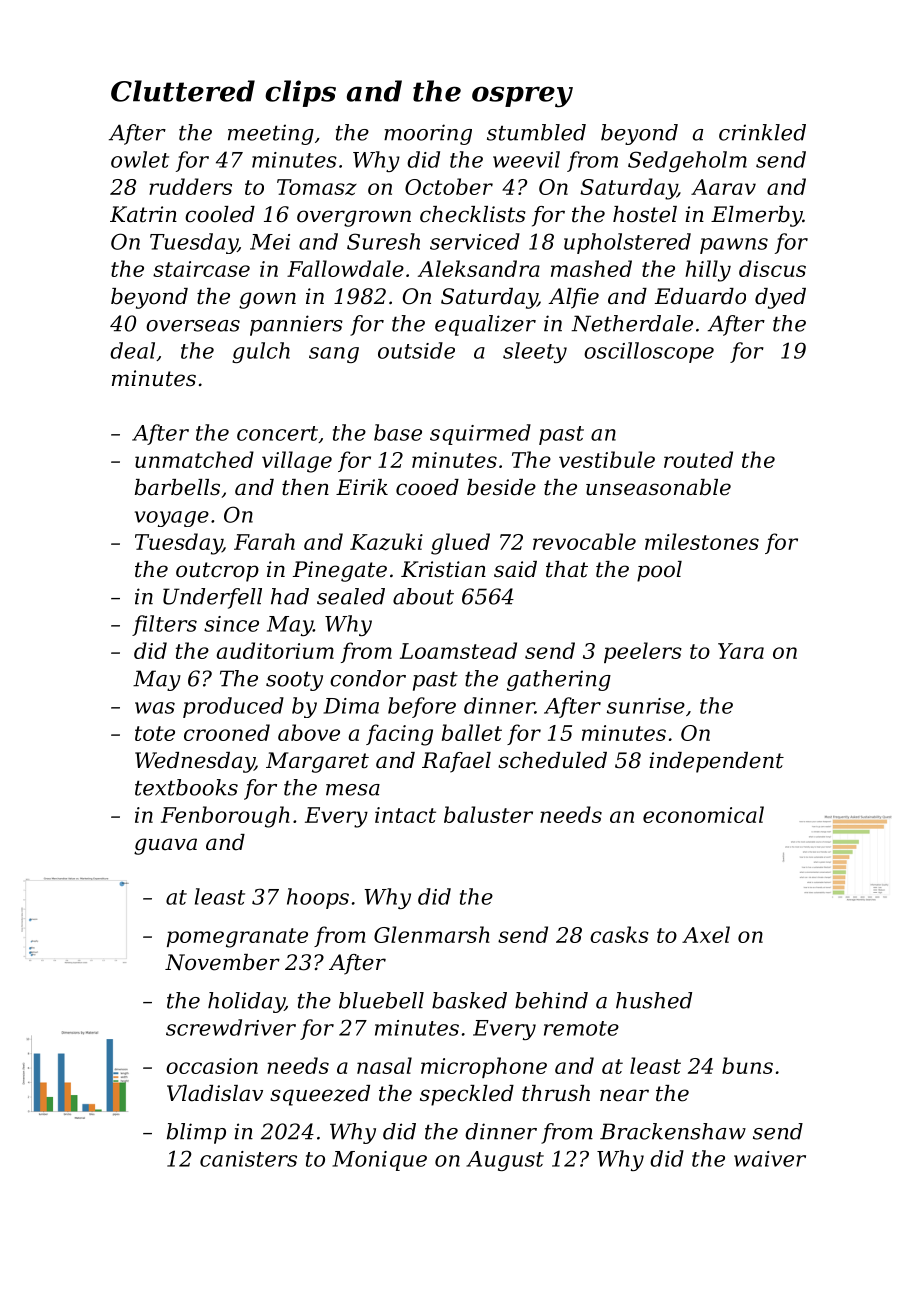 The image size is (917, 1302). I want to click on Cluttered, so click(183, 91).
